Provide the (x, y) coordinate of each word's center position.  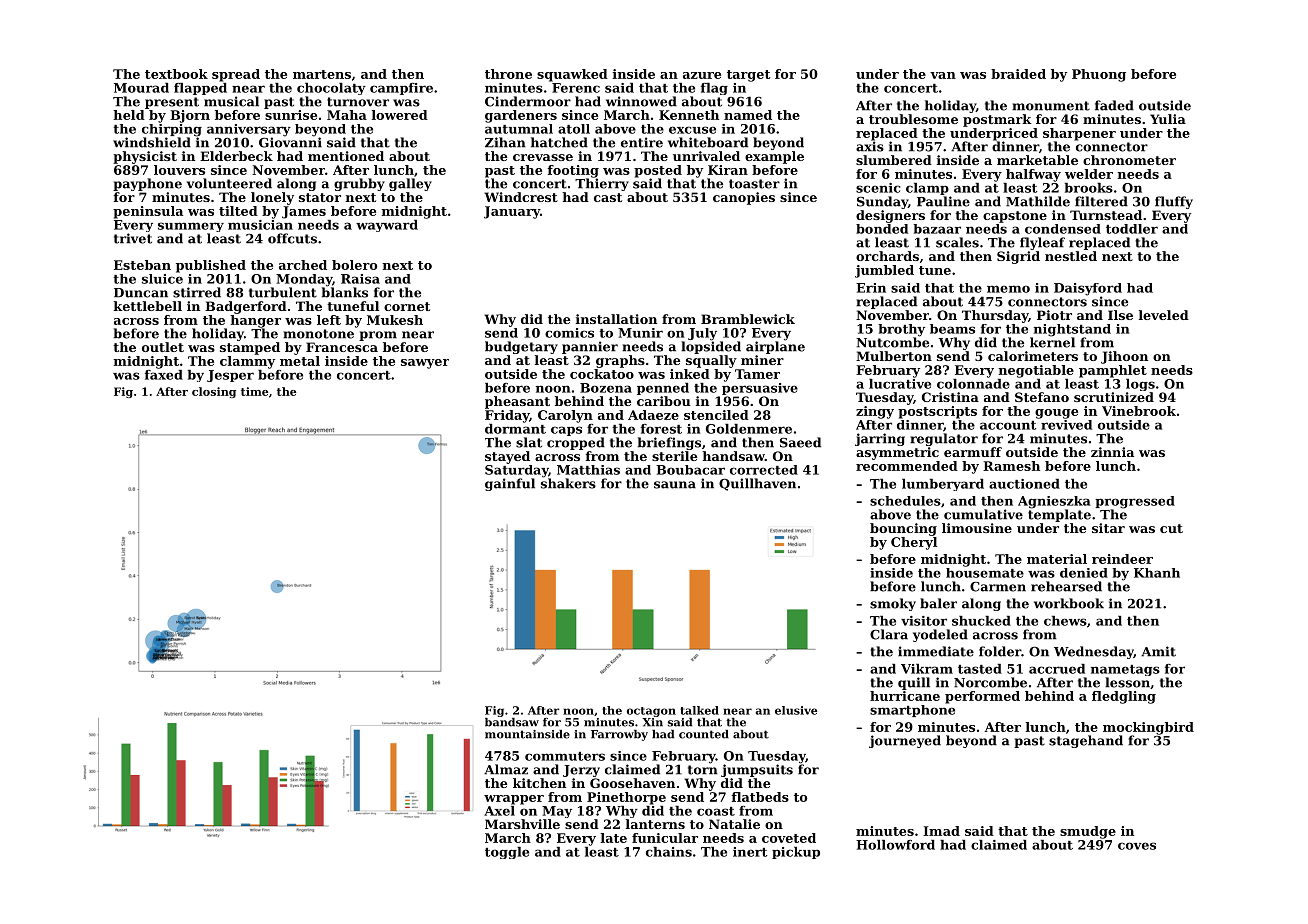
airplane (775, 347)
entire (642, 142)
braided (1018, 74)
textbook (176, 74)
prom (378, 336)
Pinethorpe (626, 798)
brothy (902, 330)
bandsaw (512, 722)
